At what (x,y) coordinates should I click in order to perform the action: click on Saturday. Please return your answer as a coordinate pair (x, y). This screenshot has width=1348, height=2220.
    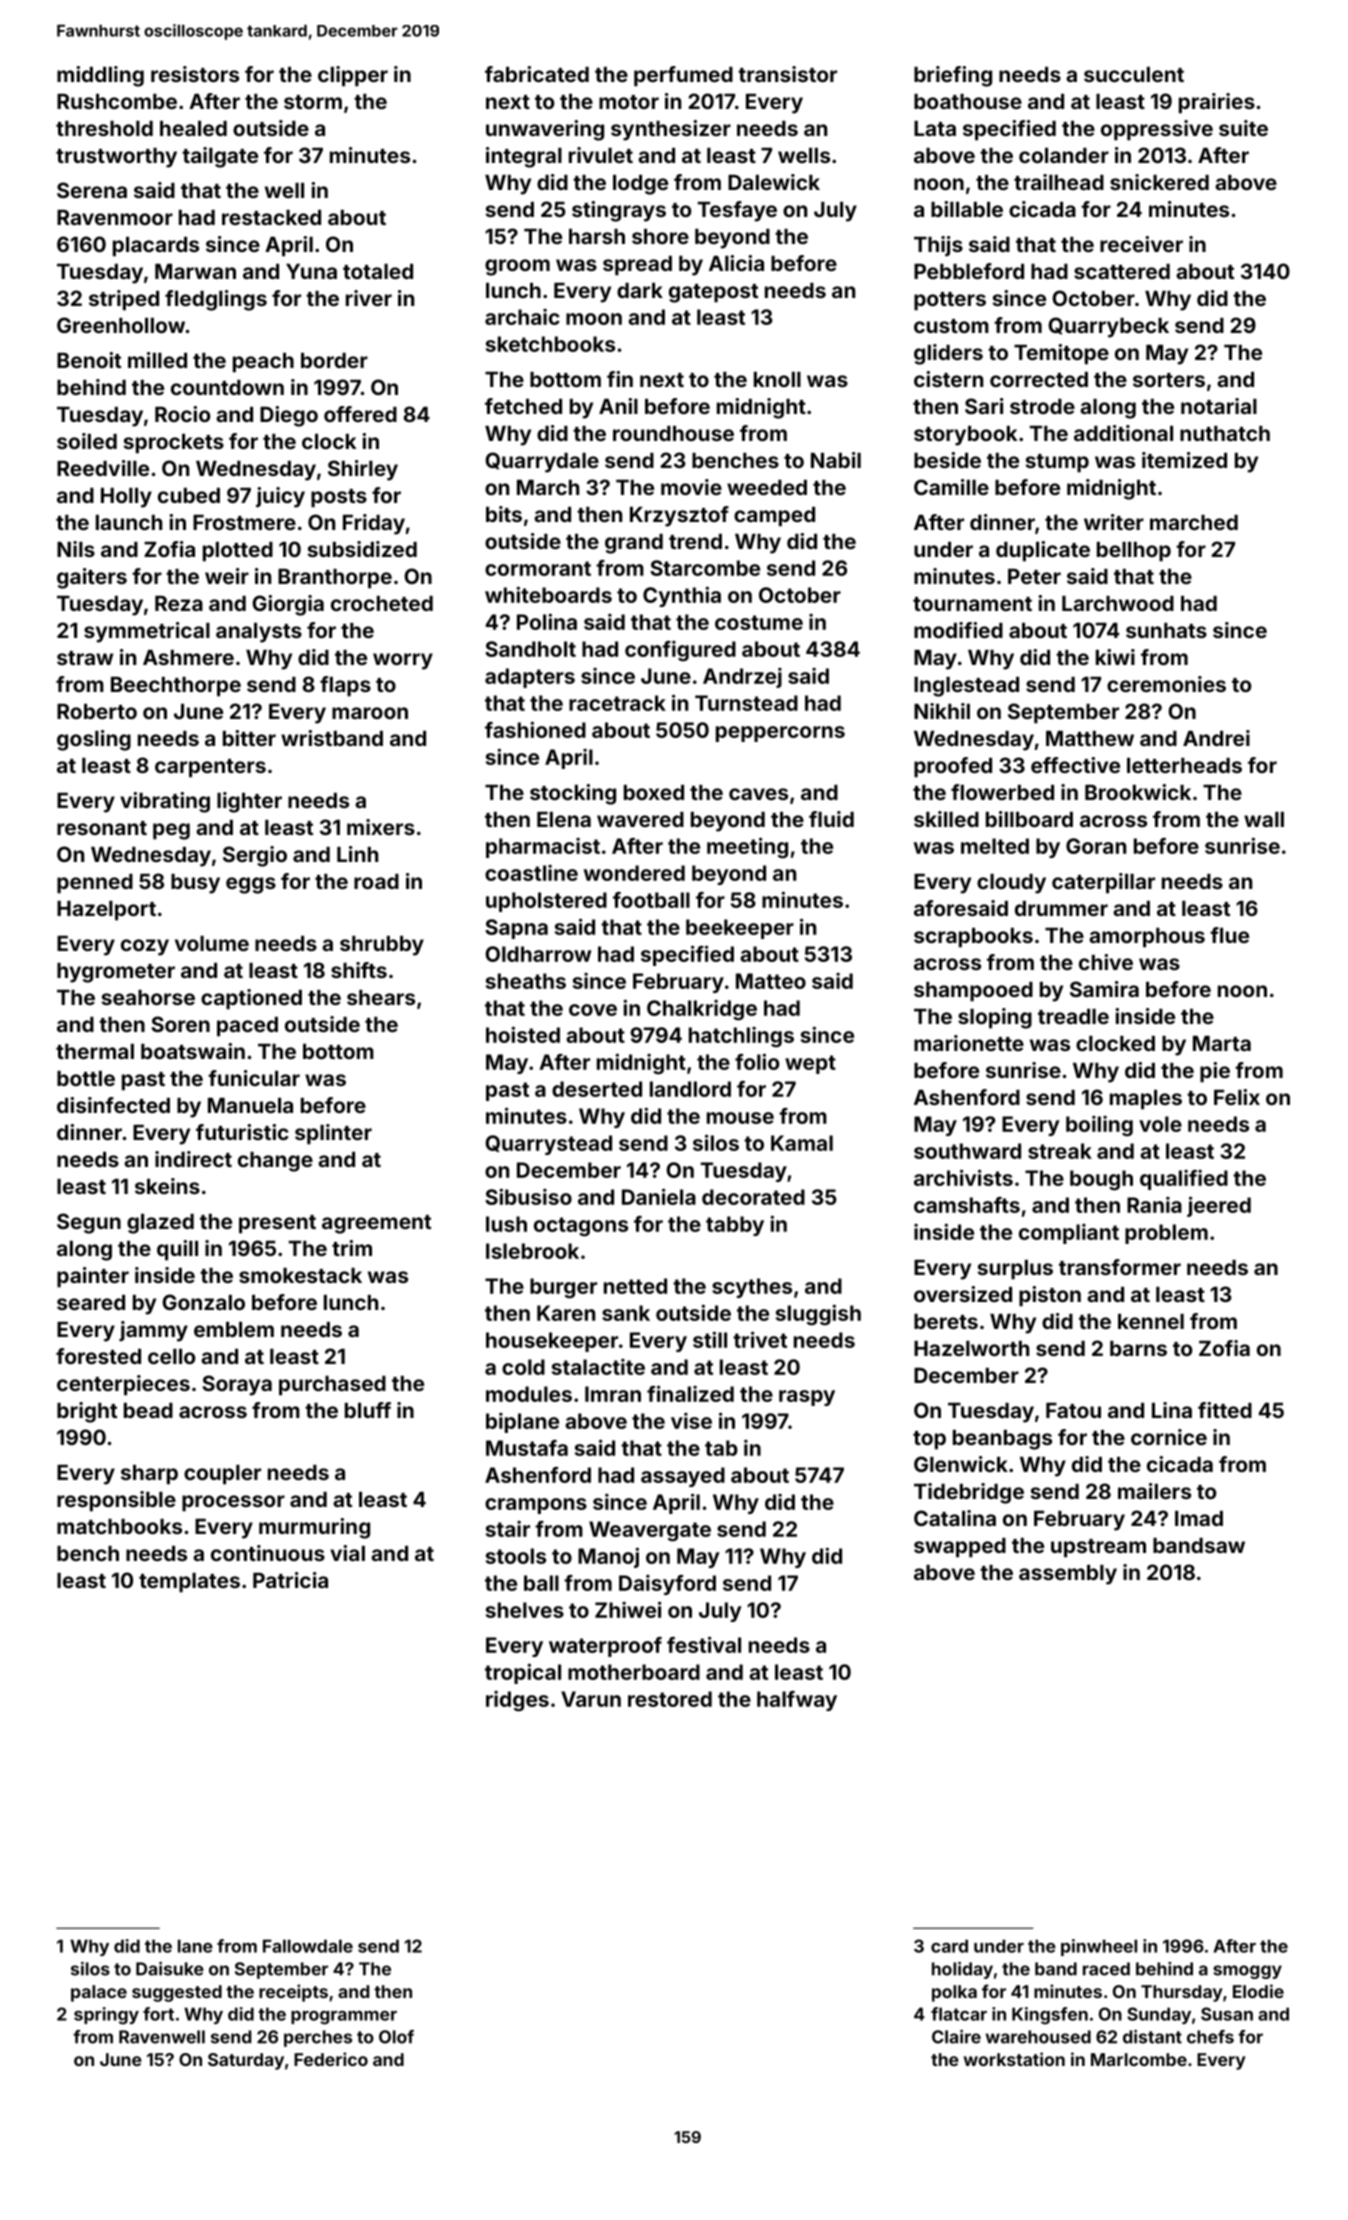
    Looking at the image, I should click on (246, 2061).
